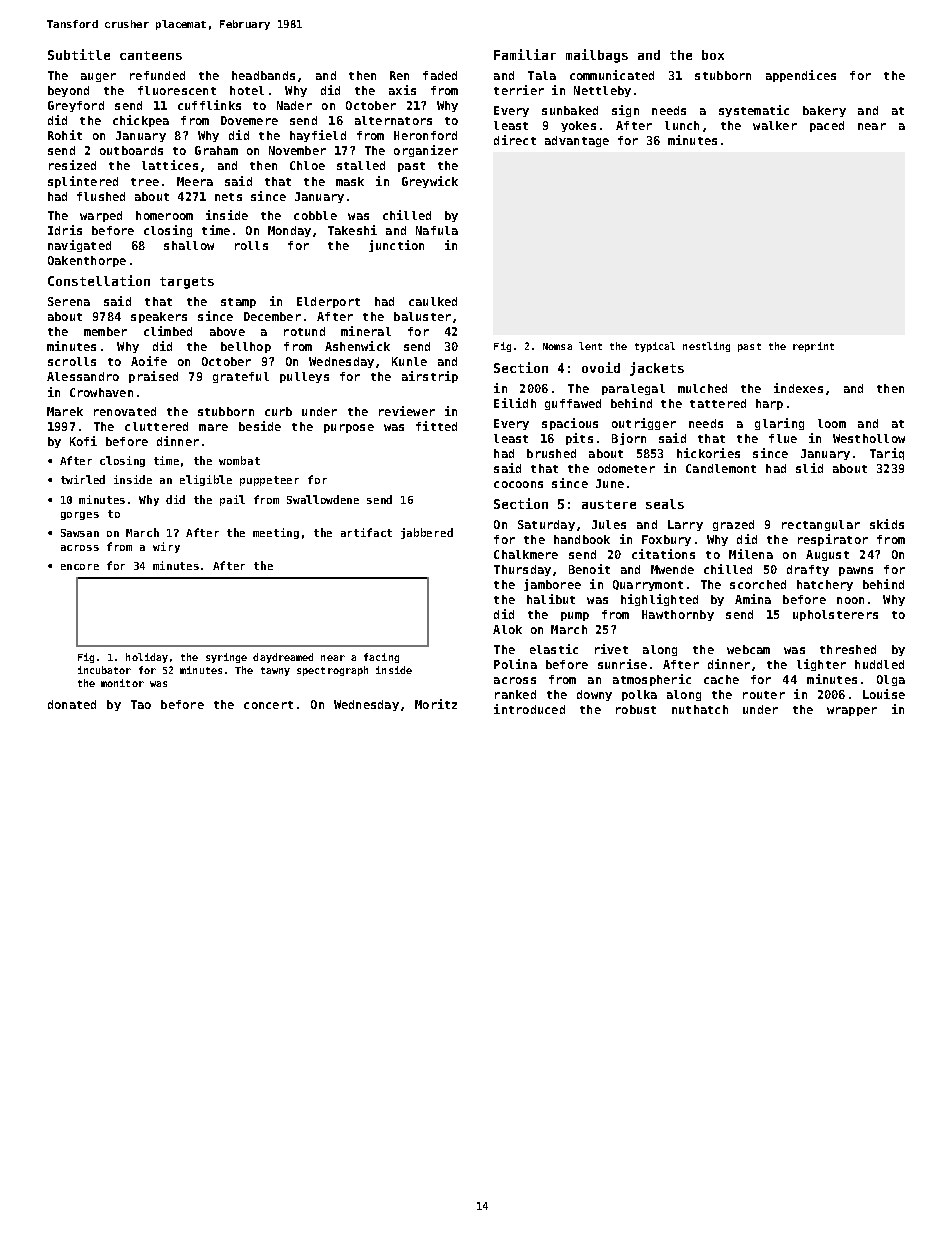 The width and height of the document is (952, 1233). Describe the element at coordinates (422, 316) in the document. I see `baluster` at that location.
